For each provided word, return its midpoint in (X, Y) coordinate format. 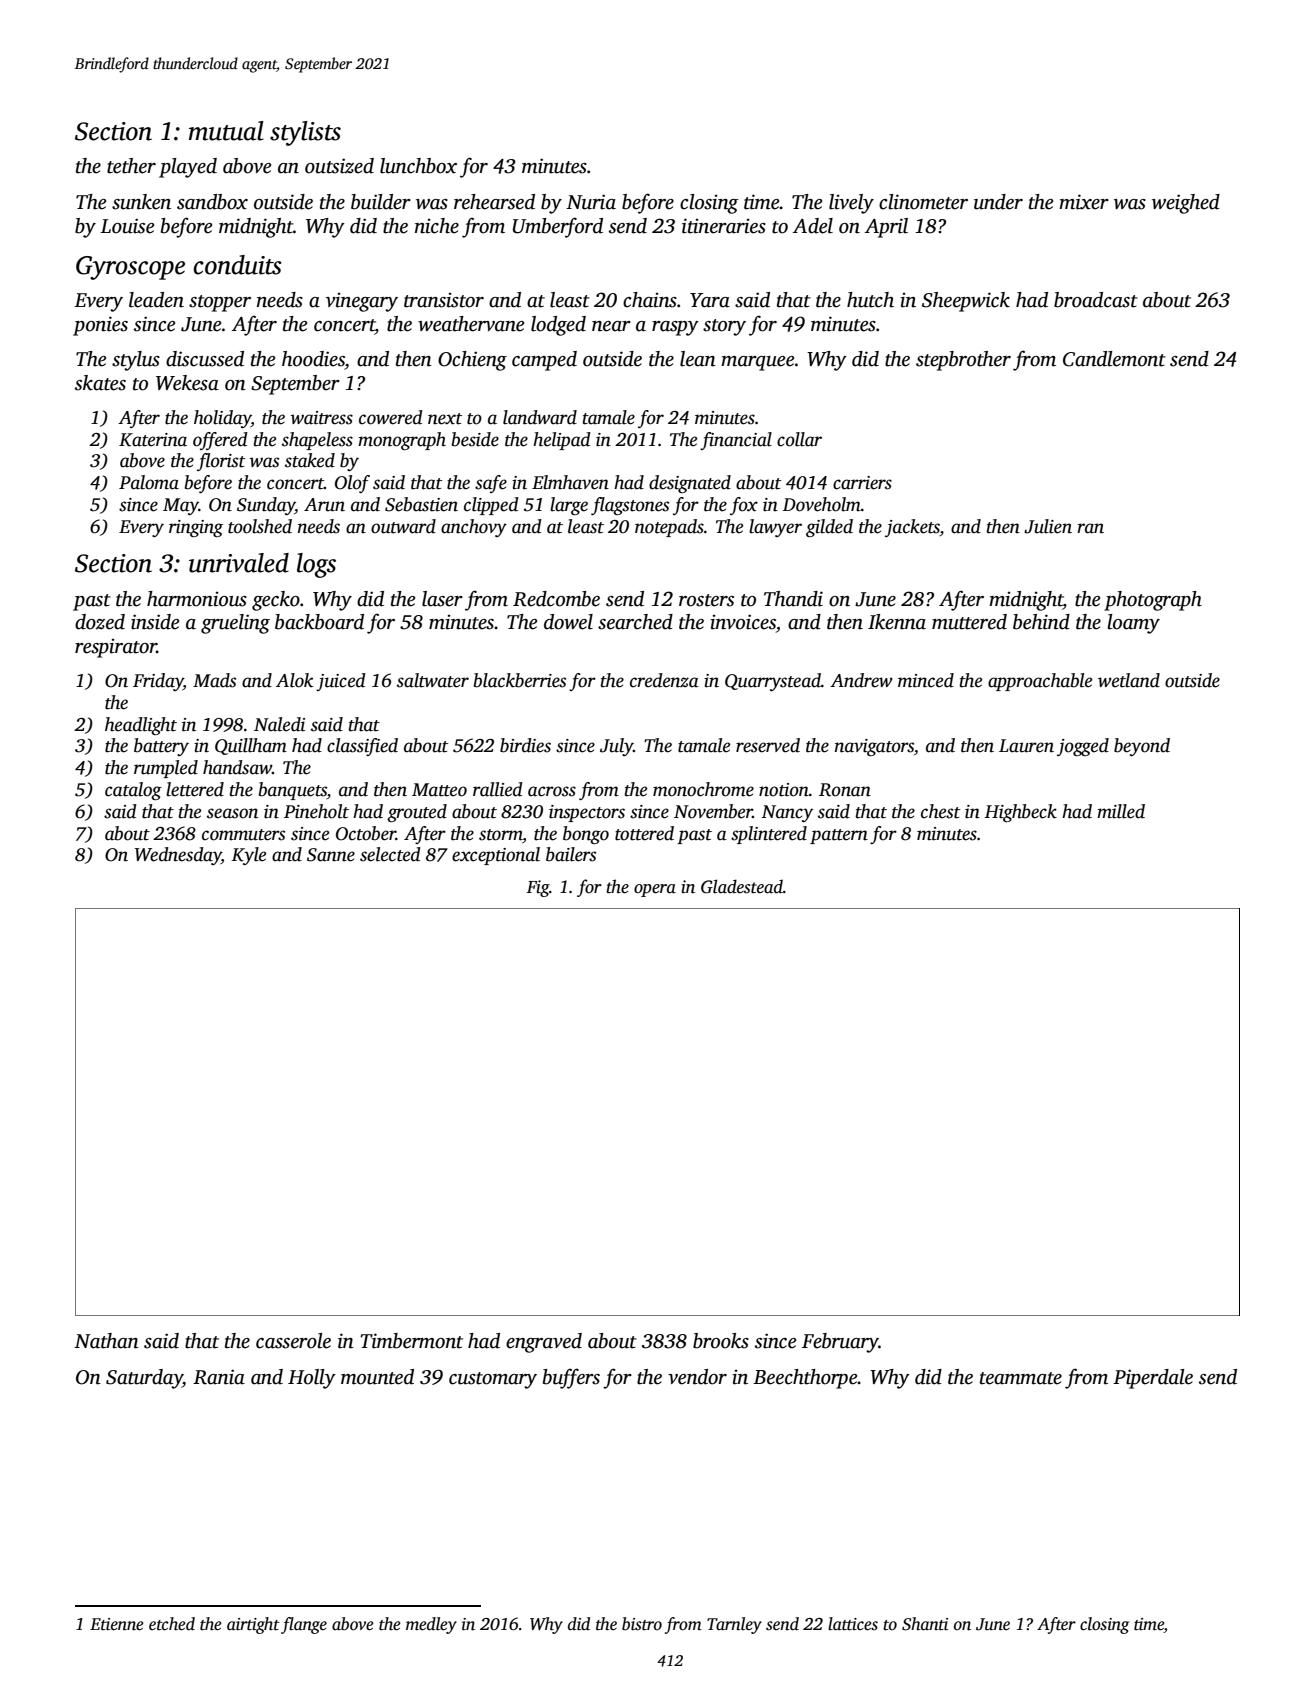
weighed (1186, 204)
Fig (538, 888)
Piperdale (1153, 1379)
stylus (136, 361)
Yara (710, 300)
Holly (312, 1379)
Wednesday (178, 856)
